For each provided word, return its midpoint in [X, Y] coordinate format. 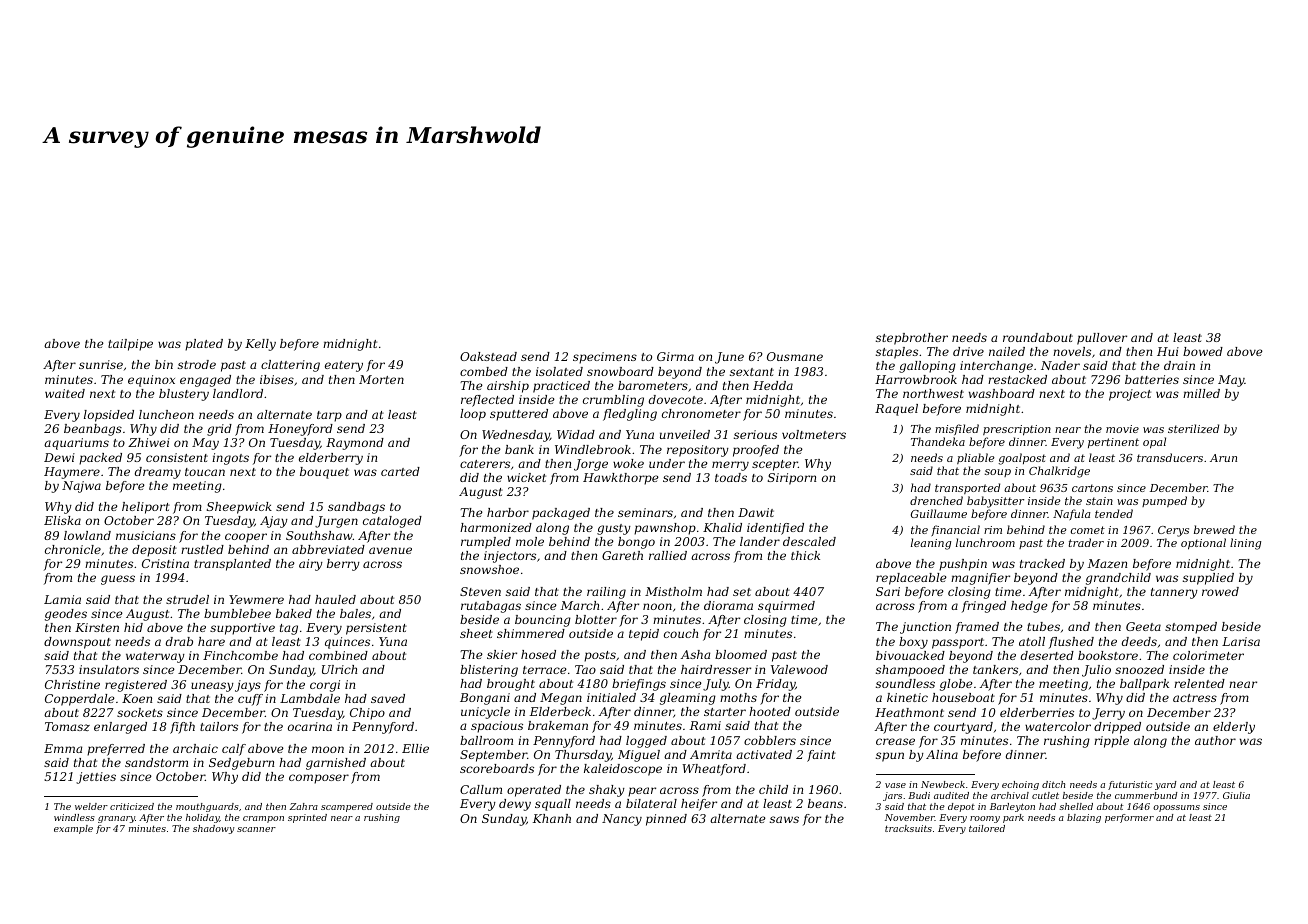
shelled [1076, 806]
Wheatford [714, 770]
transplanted [232, 565]
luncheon [166, 414]
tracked [1042, 563]
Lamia [62, 599]
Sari [888, 591]
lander [760, 541]
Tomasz [67, 726]
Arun [1223, 458]
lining [1245, 544]
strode [197, 364]
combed [484, 371]
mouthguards [207, 807]
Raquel [896, 410]
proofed [756, 451]
